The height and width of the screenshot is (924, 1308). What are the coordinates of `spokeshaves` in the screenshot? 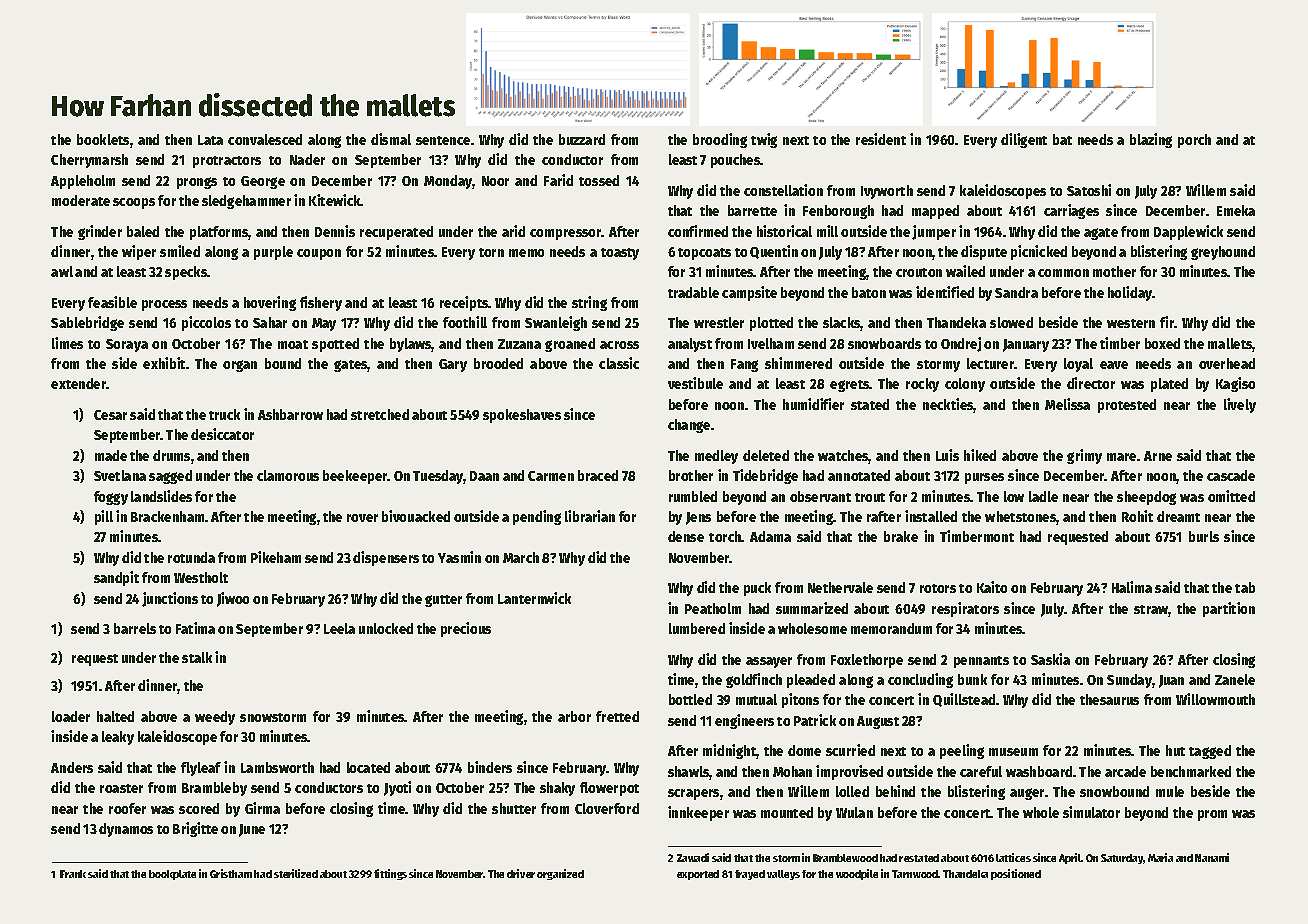 It's located at (522, 416).
